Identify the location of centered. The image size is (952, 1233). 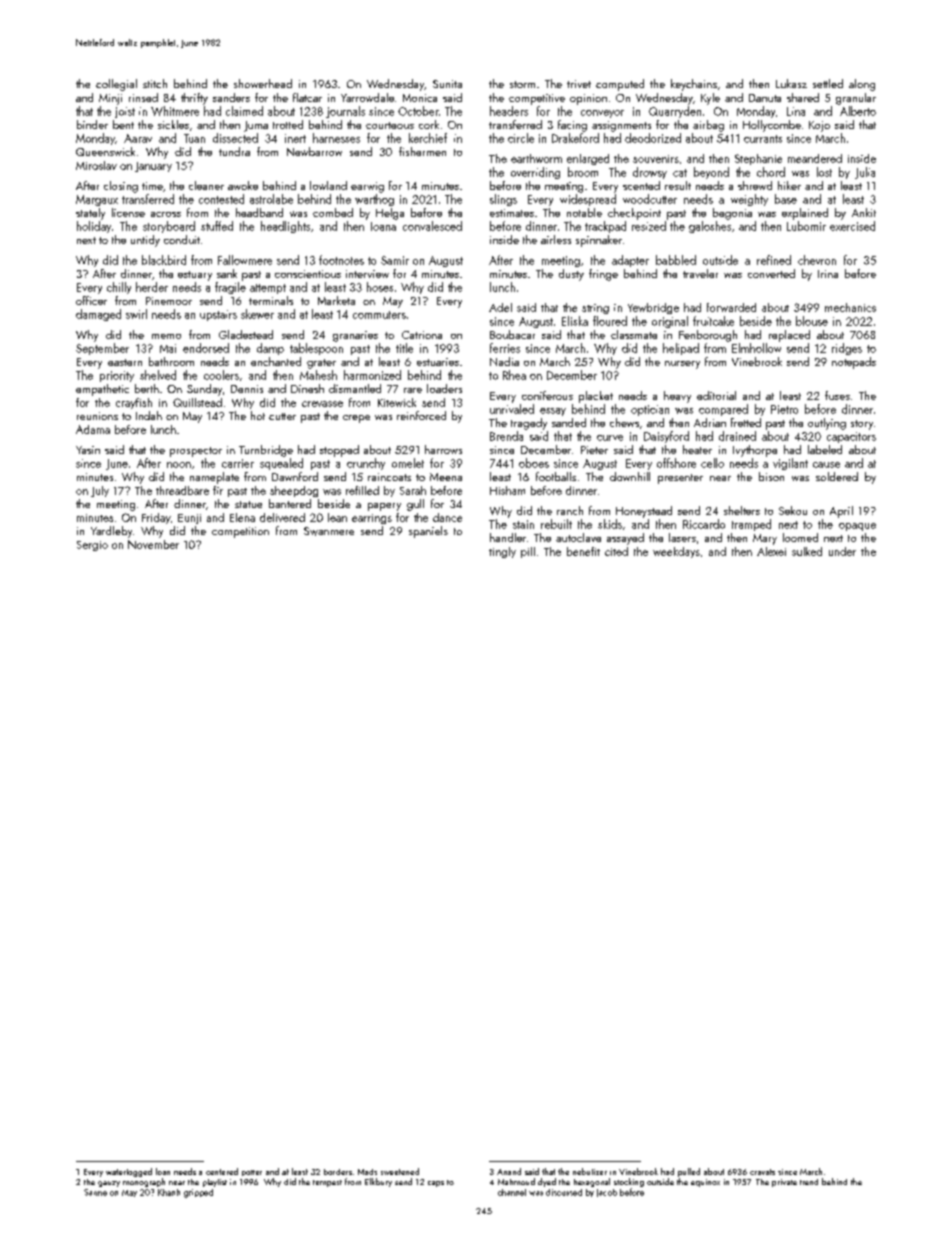
(222, 1171).
